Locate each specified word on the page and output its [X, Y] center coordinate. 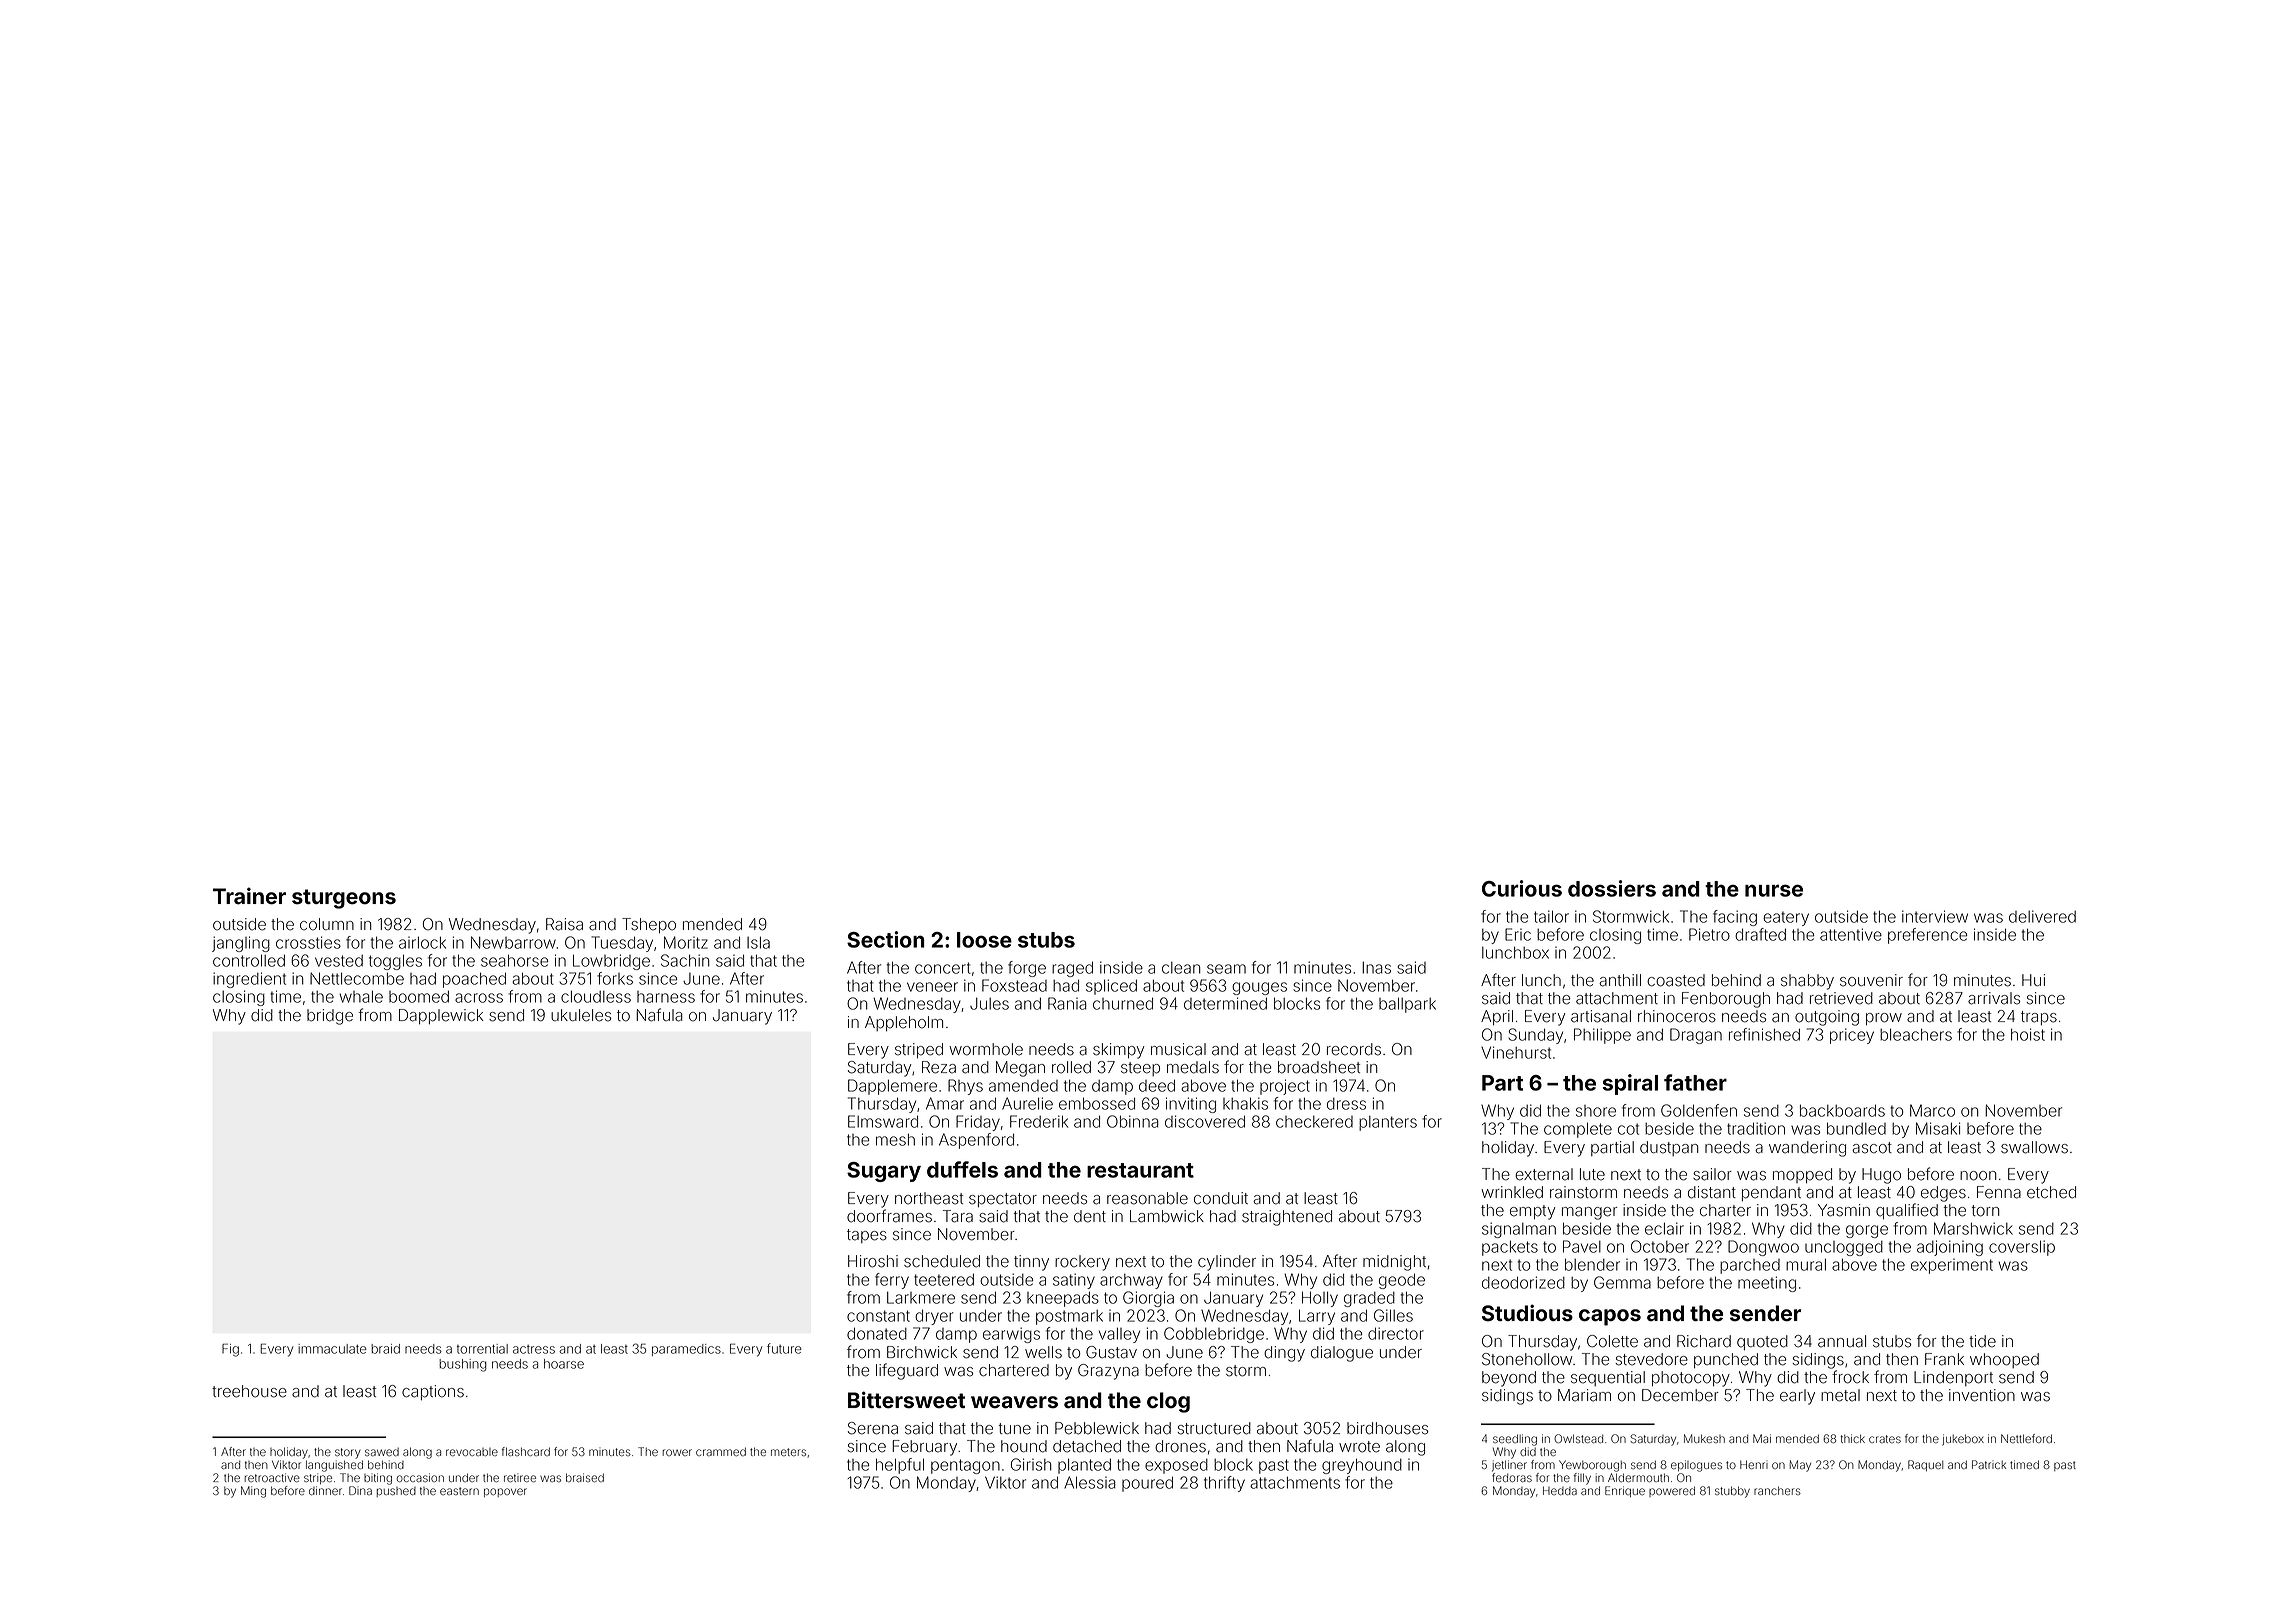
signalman [1519, 1230]
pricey [1852, 1036]
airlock [422, 943]
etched [2051, 1192]
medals [1193, 1067]
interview [1935, 916]
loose [984, 940]
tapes [867, 1236]
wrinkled [1512, 1192]
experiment [1952, 1266]
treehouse [249, 1391]
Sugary [884, 1172]
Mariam [1584, 1395]
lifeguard [907, 1371]
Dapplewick [441, 1016]
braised [585, 1477]
